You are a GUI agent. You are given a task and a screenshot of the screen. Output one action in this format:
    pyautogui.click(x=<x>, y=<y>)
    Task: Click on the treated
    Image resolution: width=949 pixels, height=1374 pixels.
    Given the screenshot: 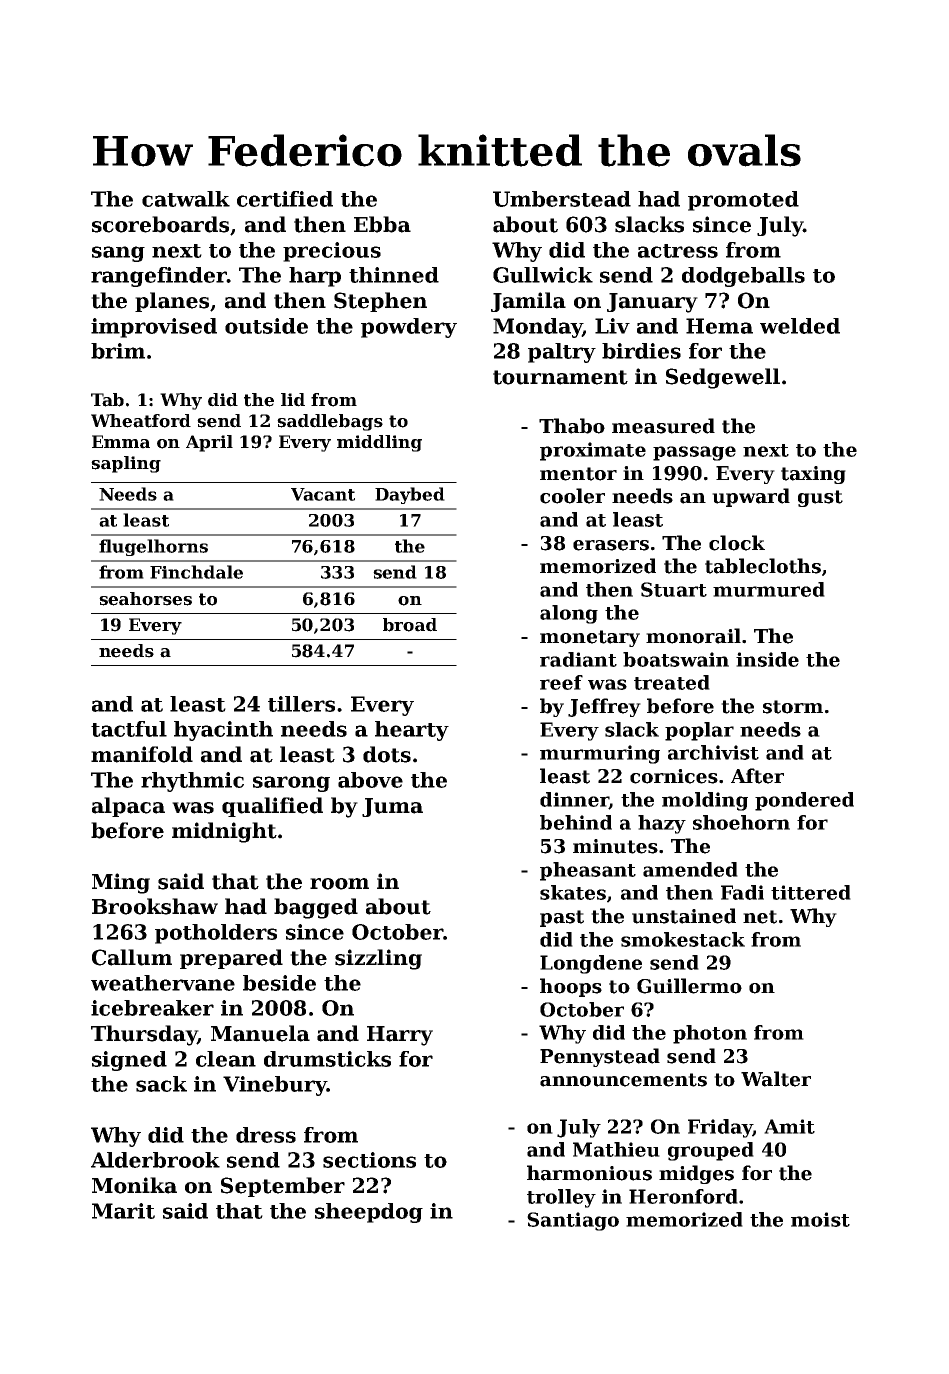 What is the action you would take?
    pyautogui.click(x=672, y=682)
